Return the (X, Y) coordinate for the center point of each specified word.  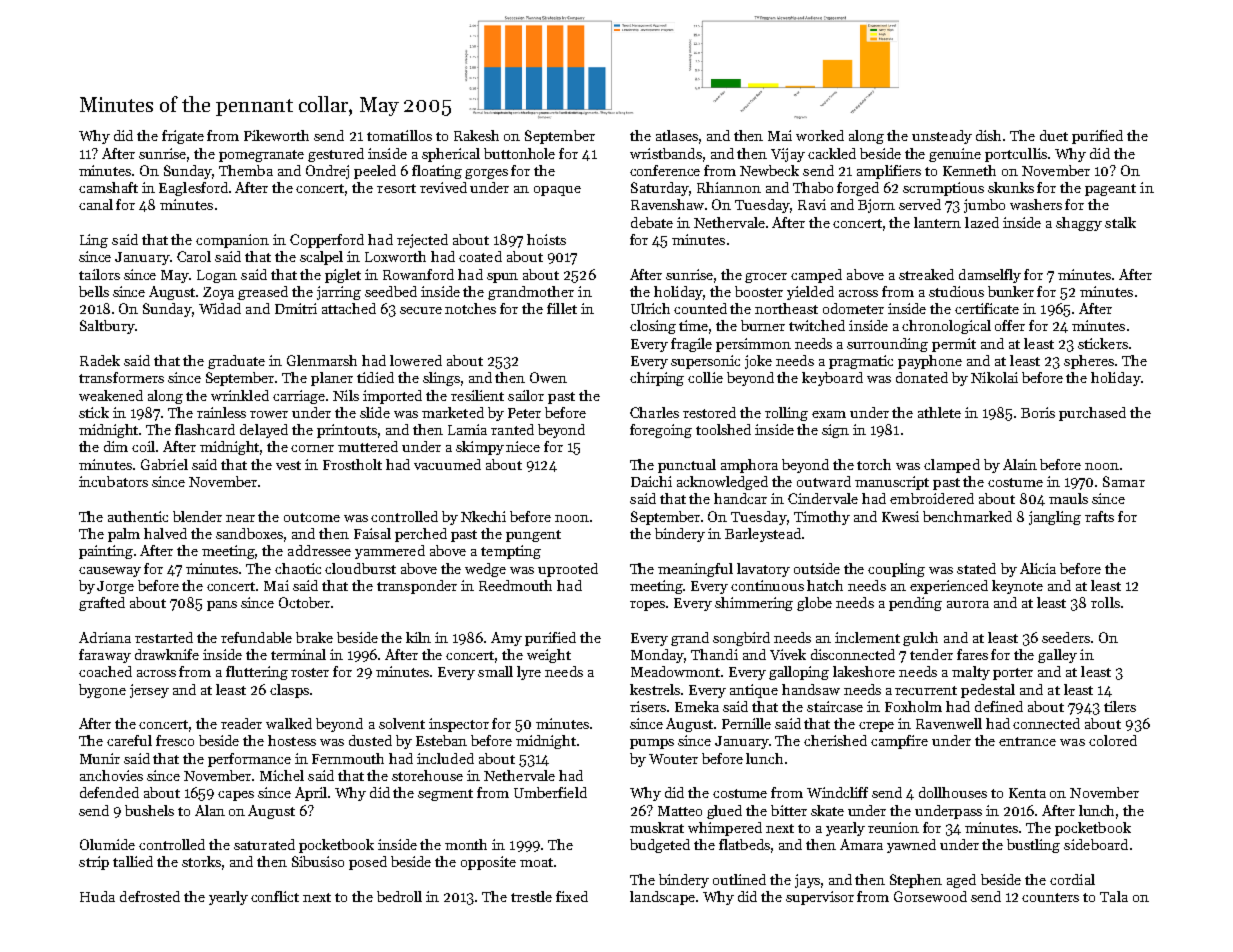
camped (816, 276)
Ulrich (650, 308)
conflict (275, 896)
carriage (299, 397)
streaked (926, 274)
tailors (99, 274)
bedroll (399, 896)
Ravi (812, 204)
